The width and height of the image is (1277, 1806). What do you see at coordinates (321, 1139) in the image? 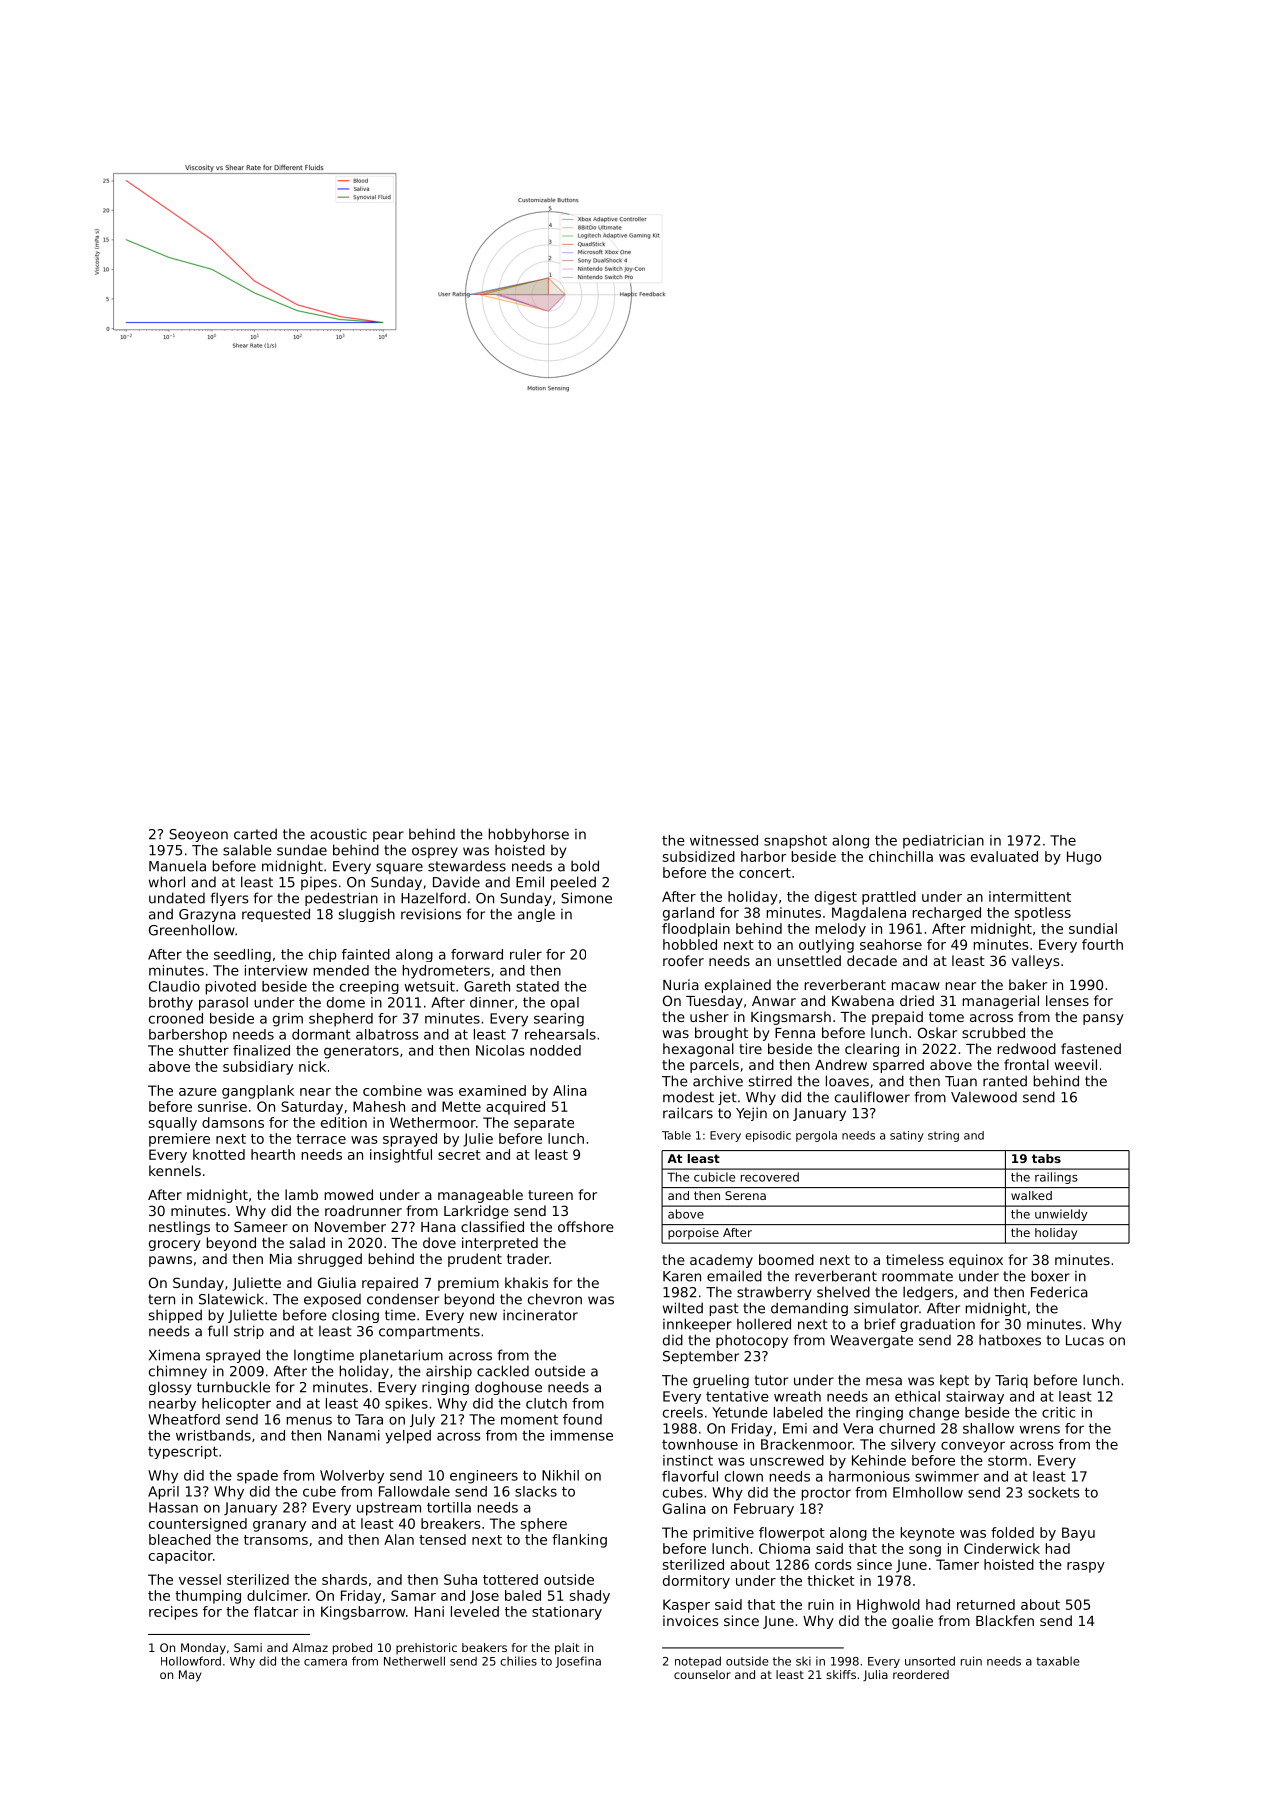
I see `terrace` at bounding box center [321, 1139].
